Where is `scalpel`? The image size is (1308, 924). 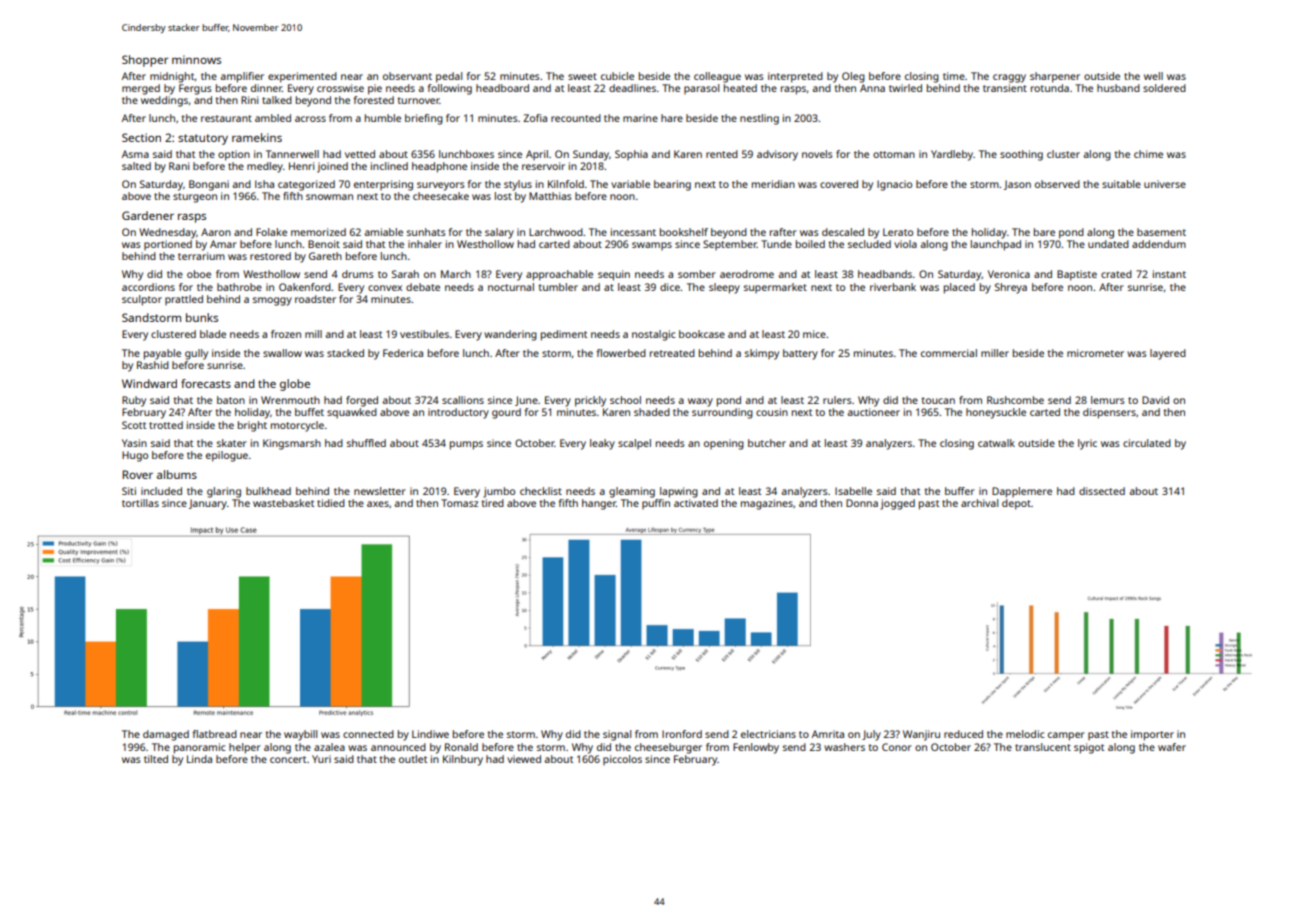
scalpel is located at coordinates (634, 444).
